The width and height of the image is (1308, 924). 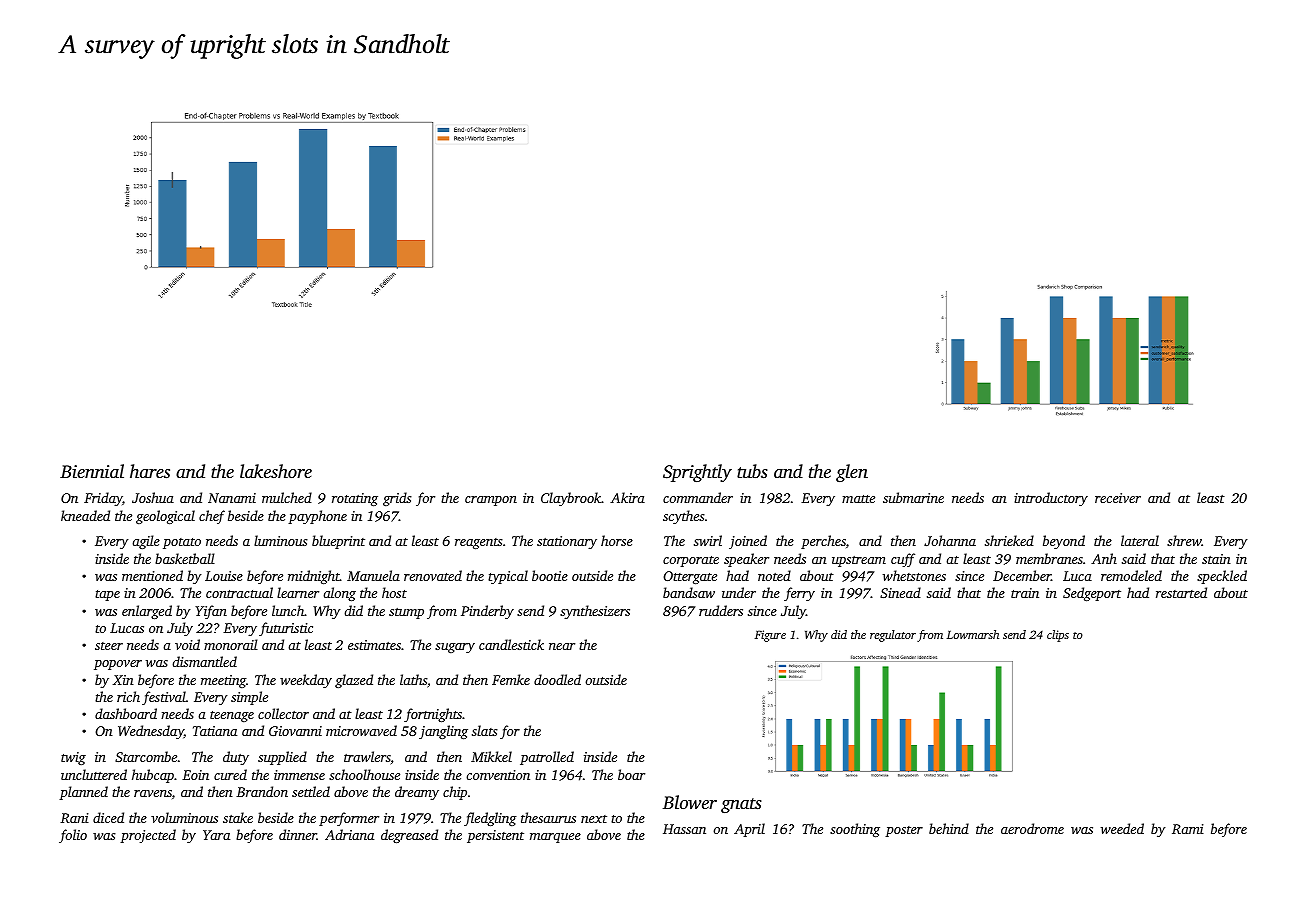 I want to click on Yara, so click(x=216, y=835).
